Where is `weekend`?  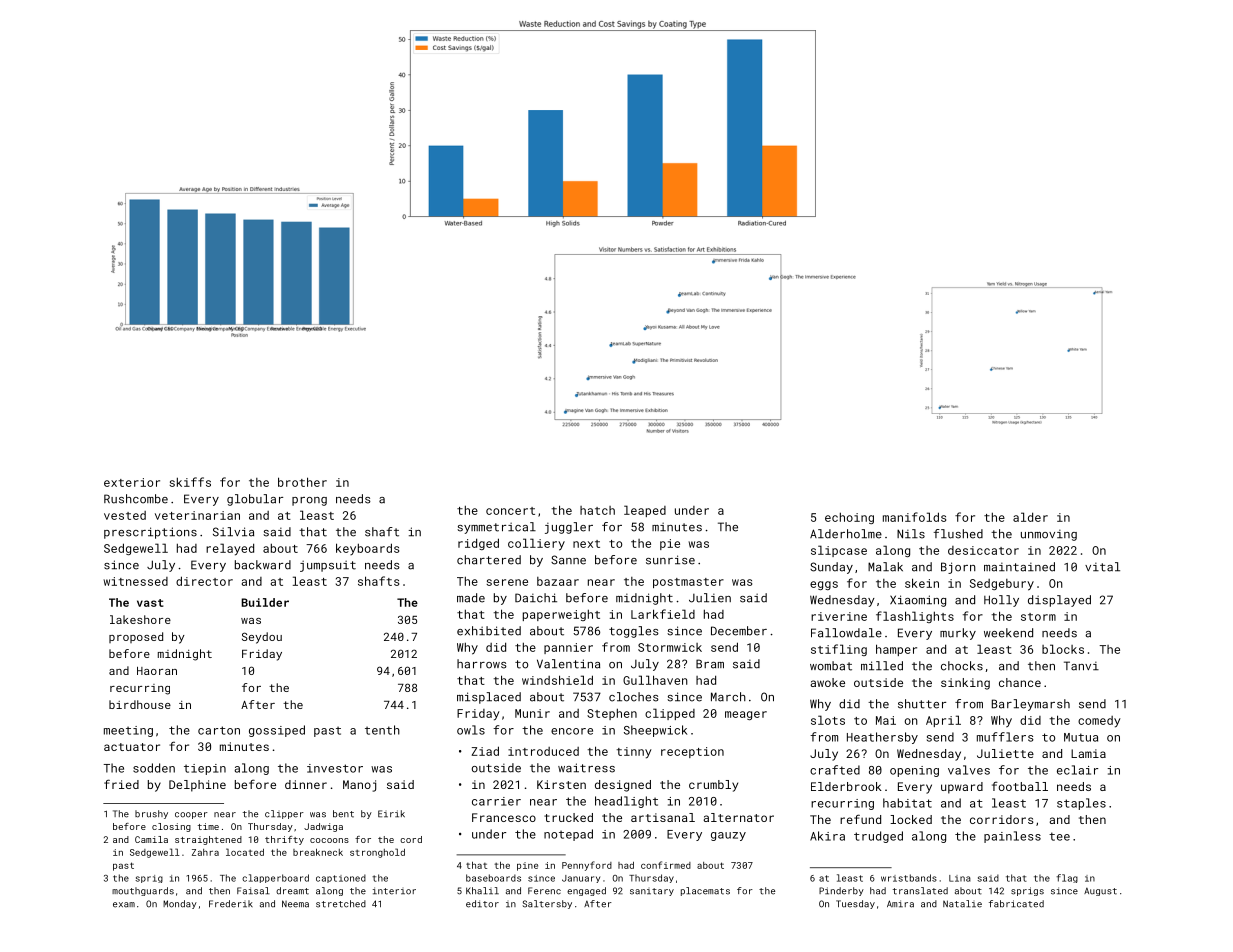
weekend is located at coordinates (1008, 633).
